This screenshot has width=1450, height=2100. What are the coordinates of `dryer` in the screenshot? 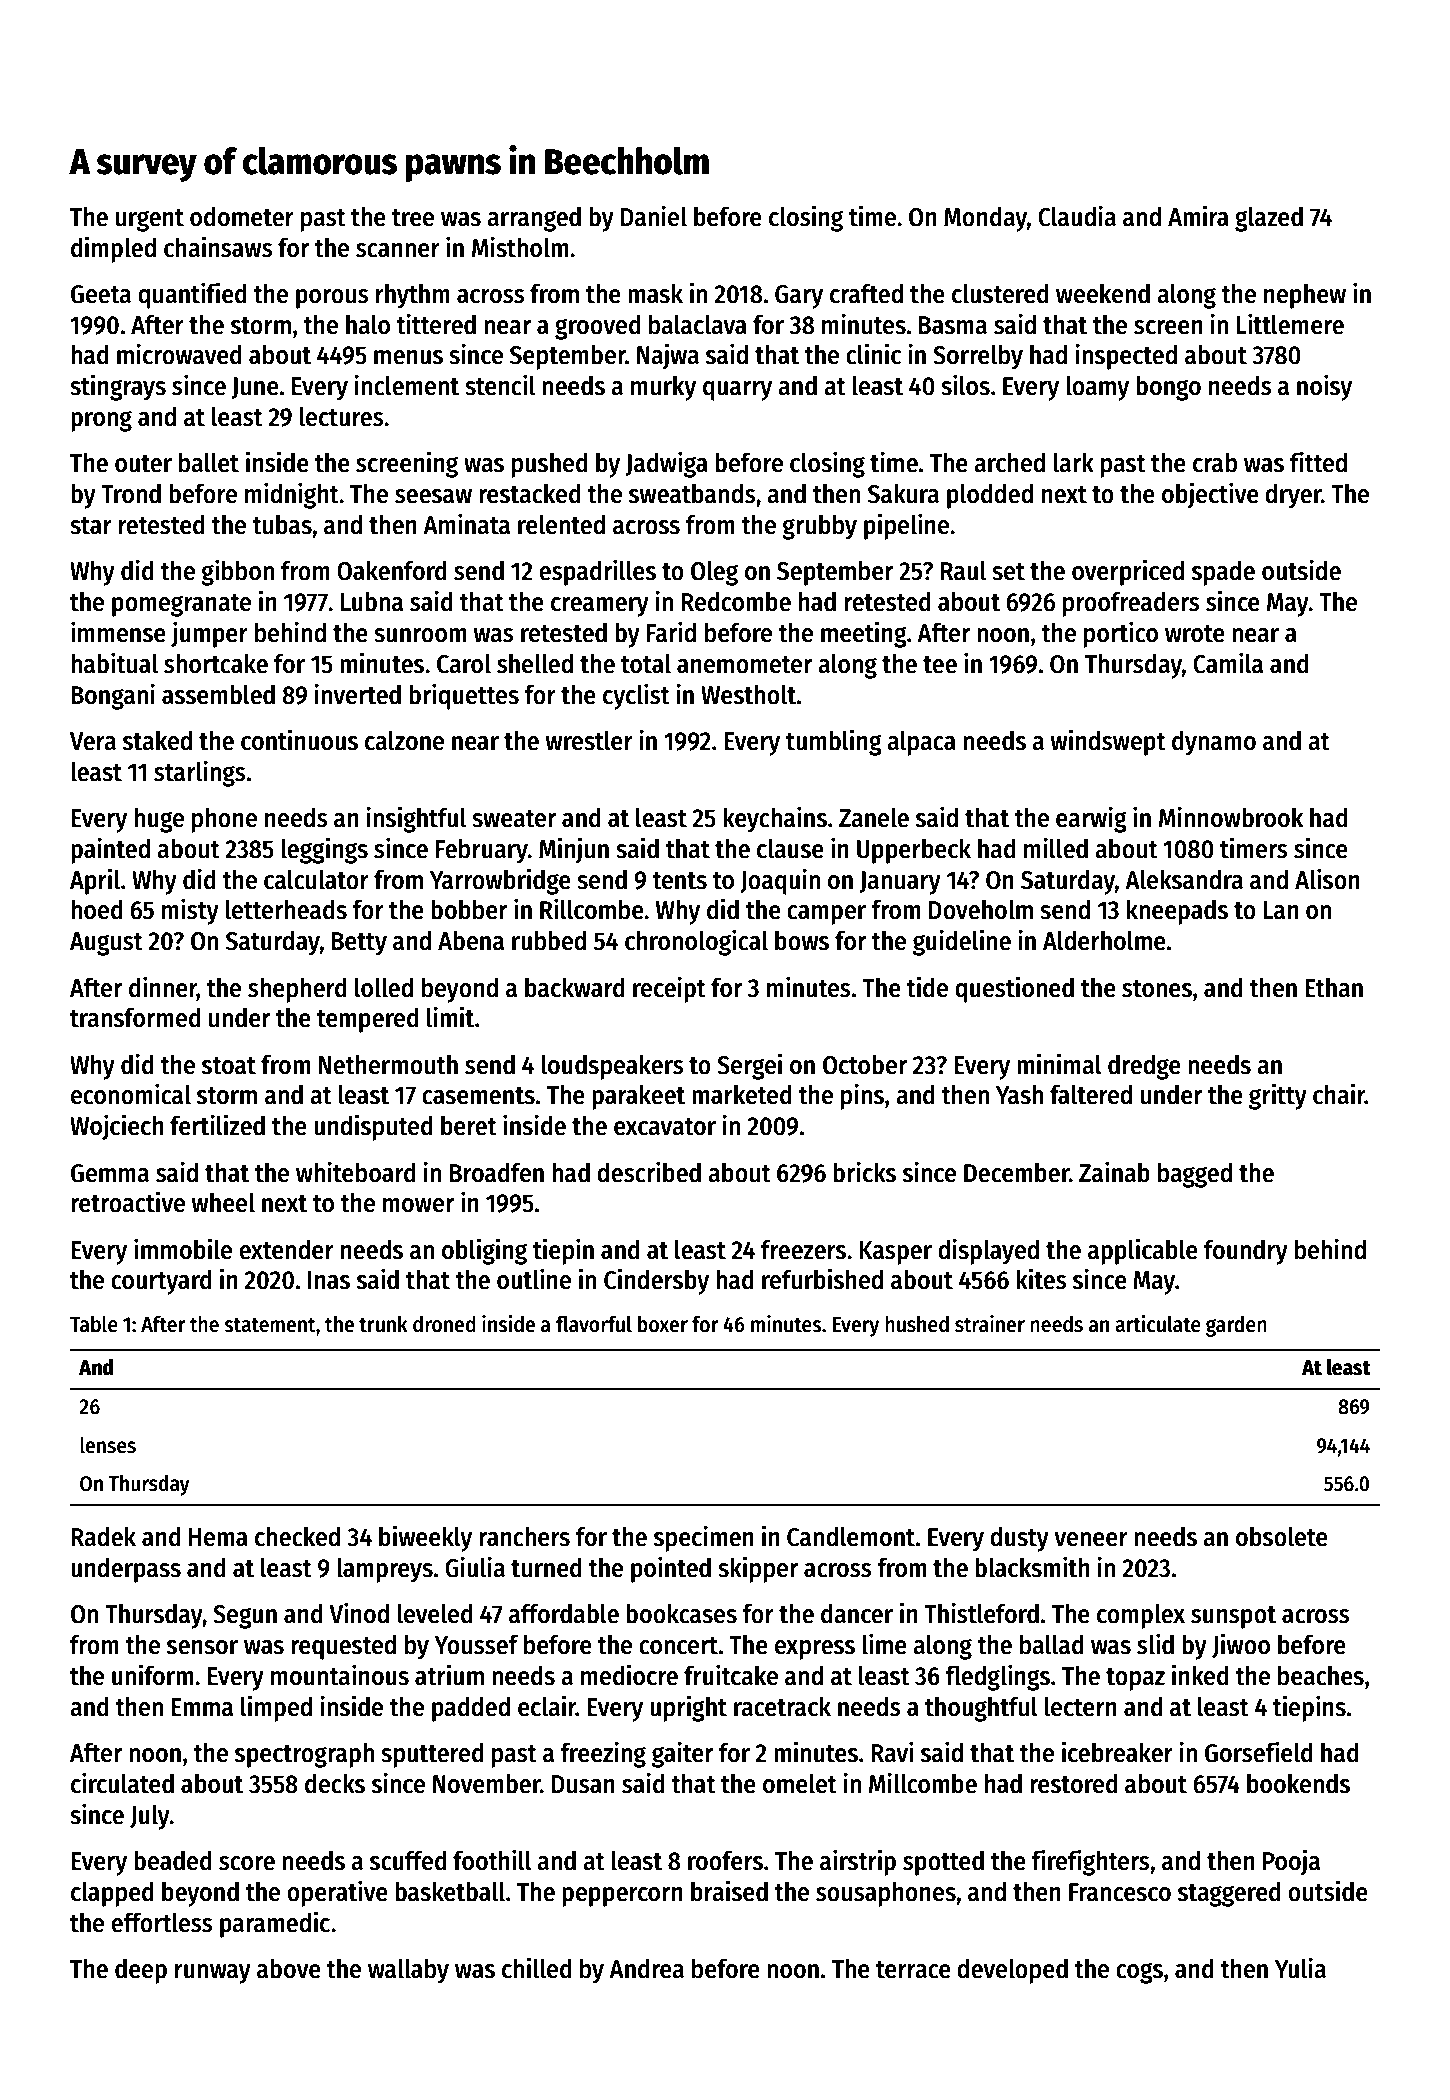 It's located at (1293, 496).
